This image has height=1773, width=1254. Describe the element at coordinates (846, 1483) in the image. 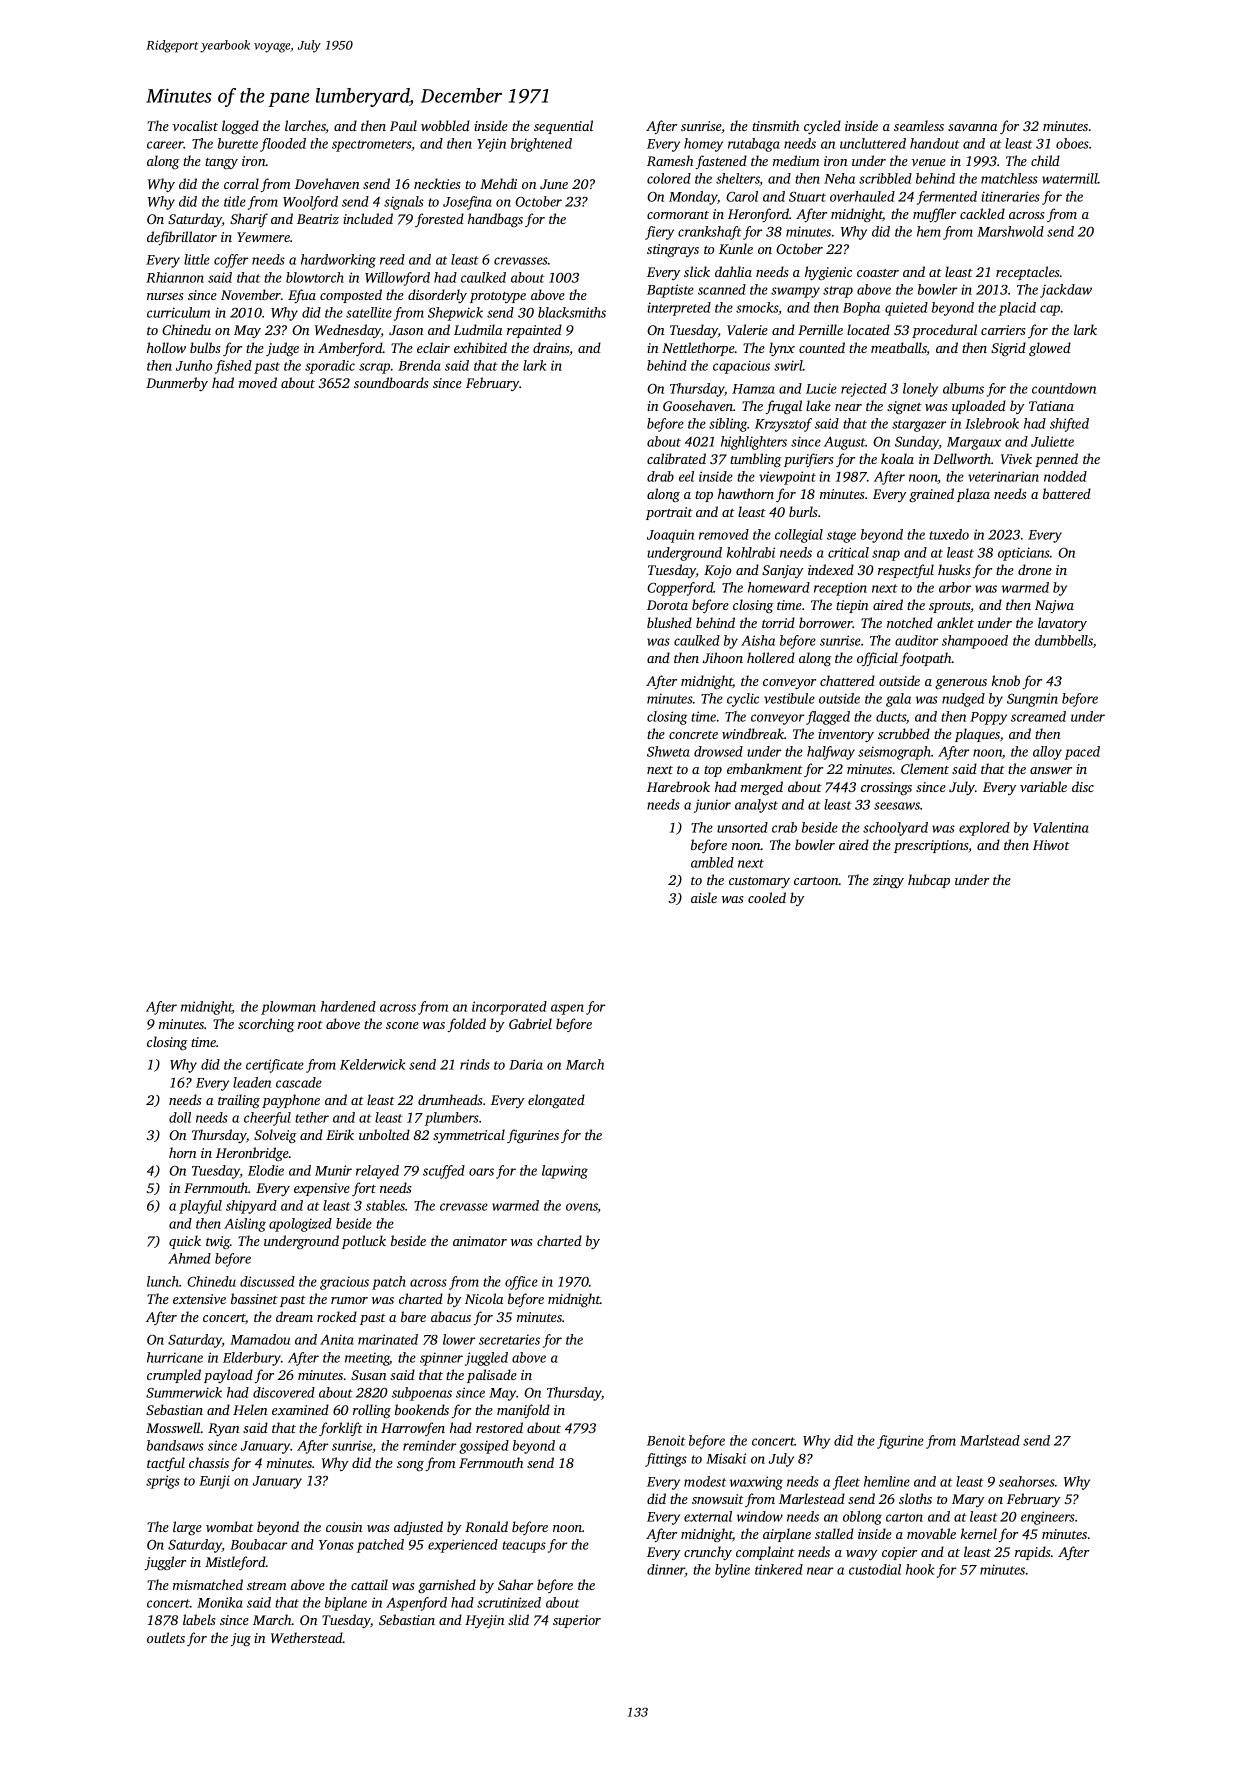

I see `fleet` at that location.
